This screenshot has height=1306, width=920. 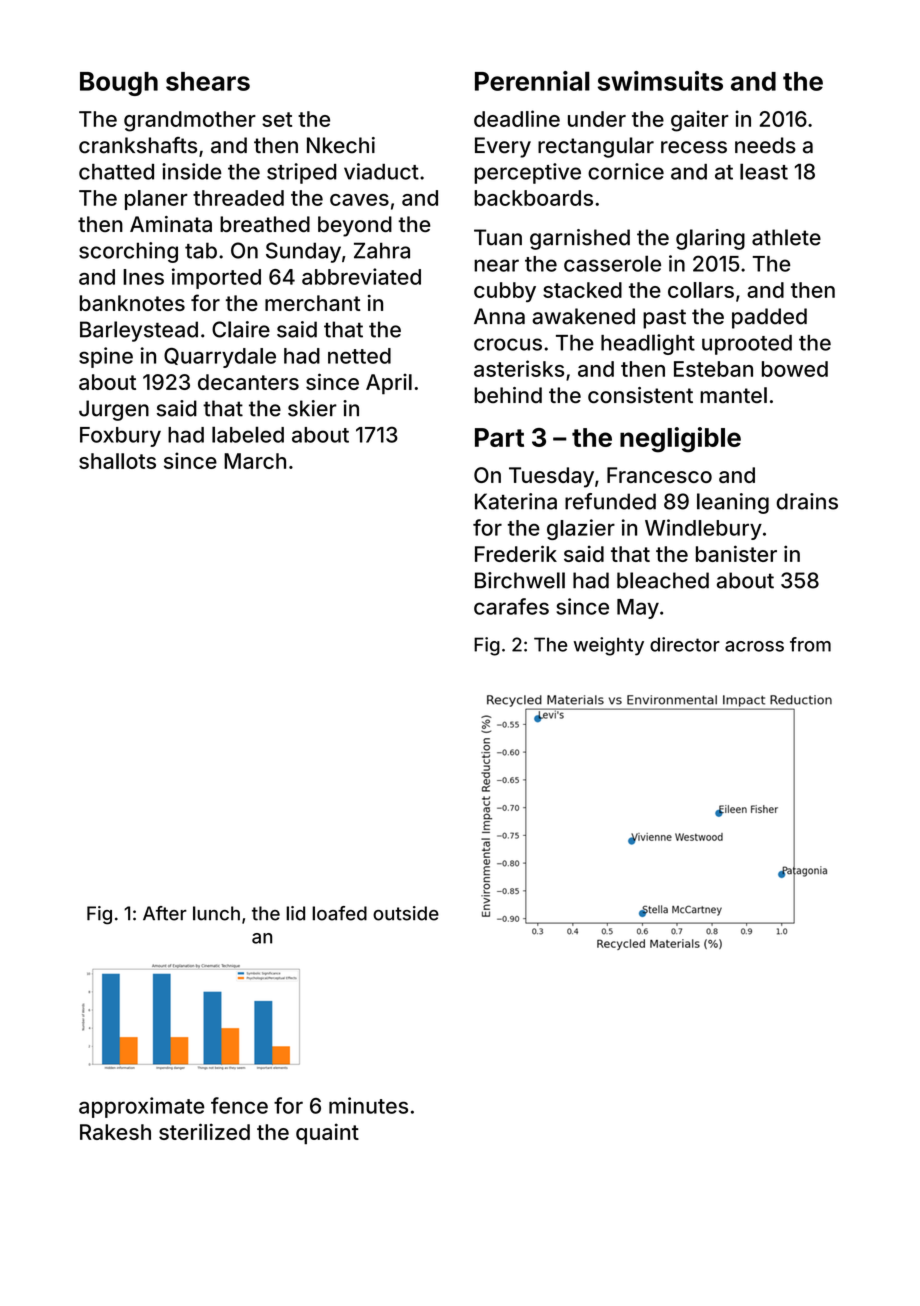 What do you see at coordinates (516, 553) in the screenshot?
I see `Frederik` at bounding box center [516, 553].
